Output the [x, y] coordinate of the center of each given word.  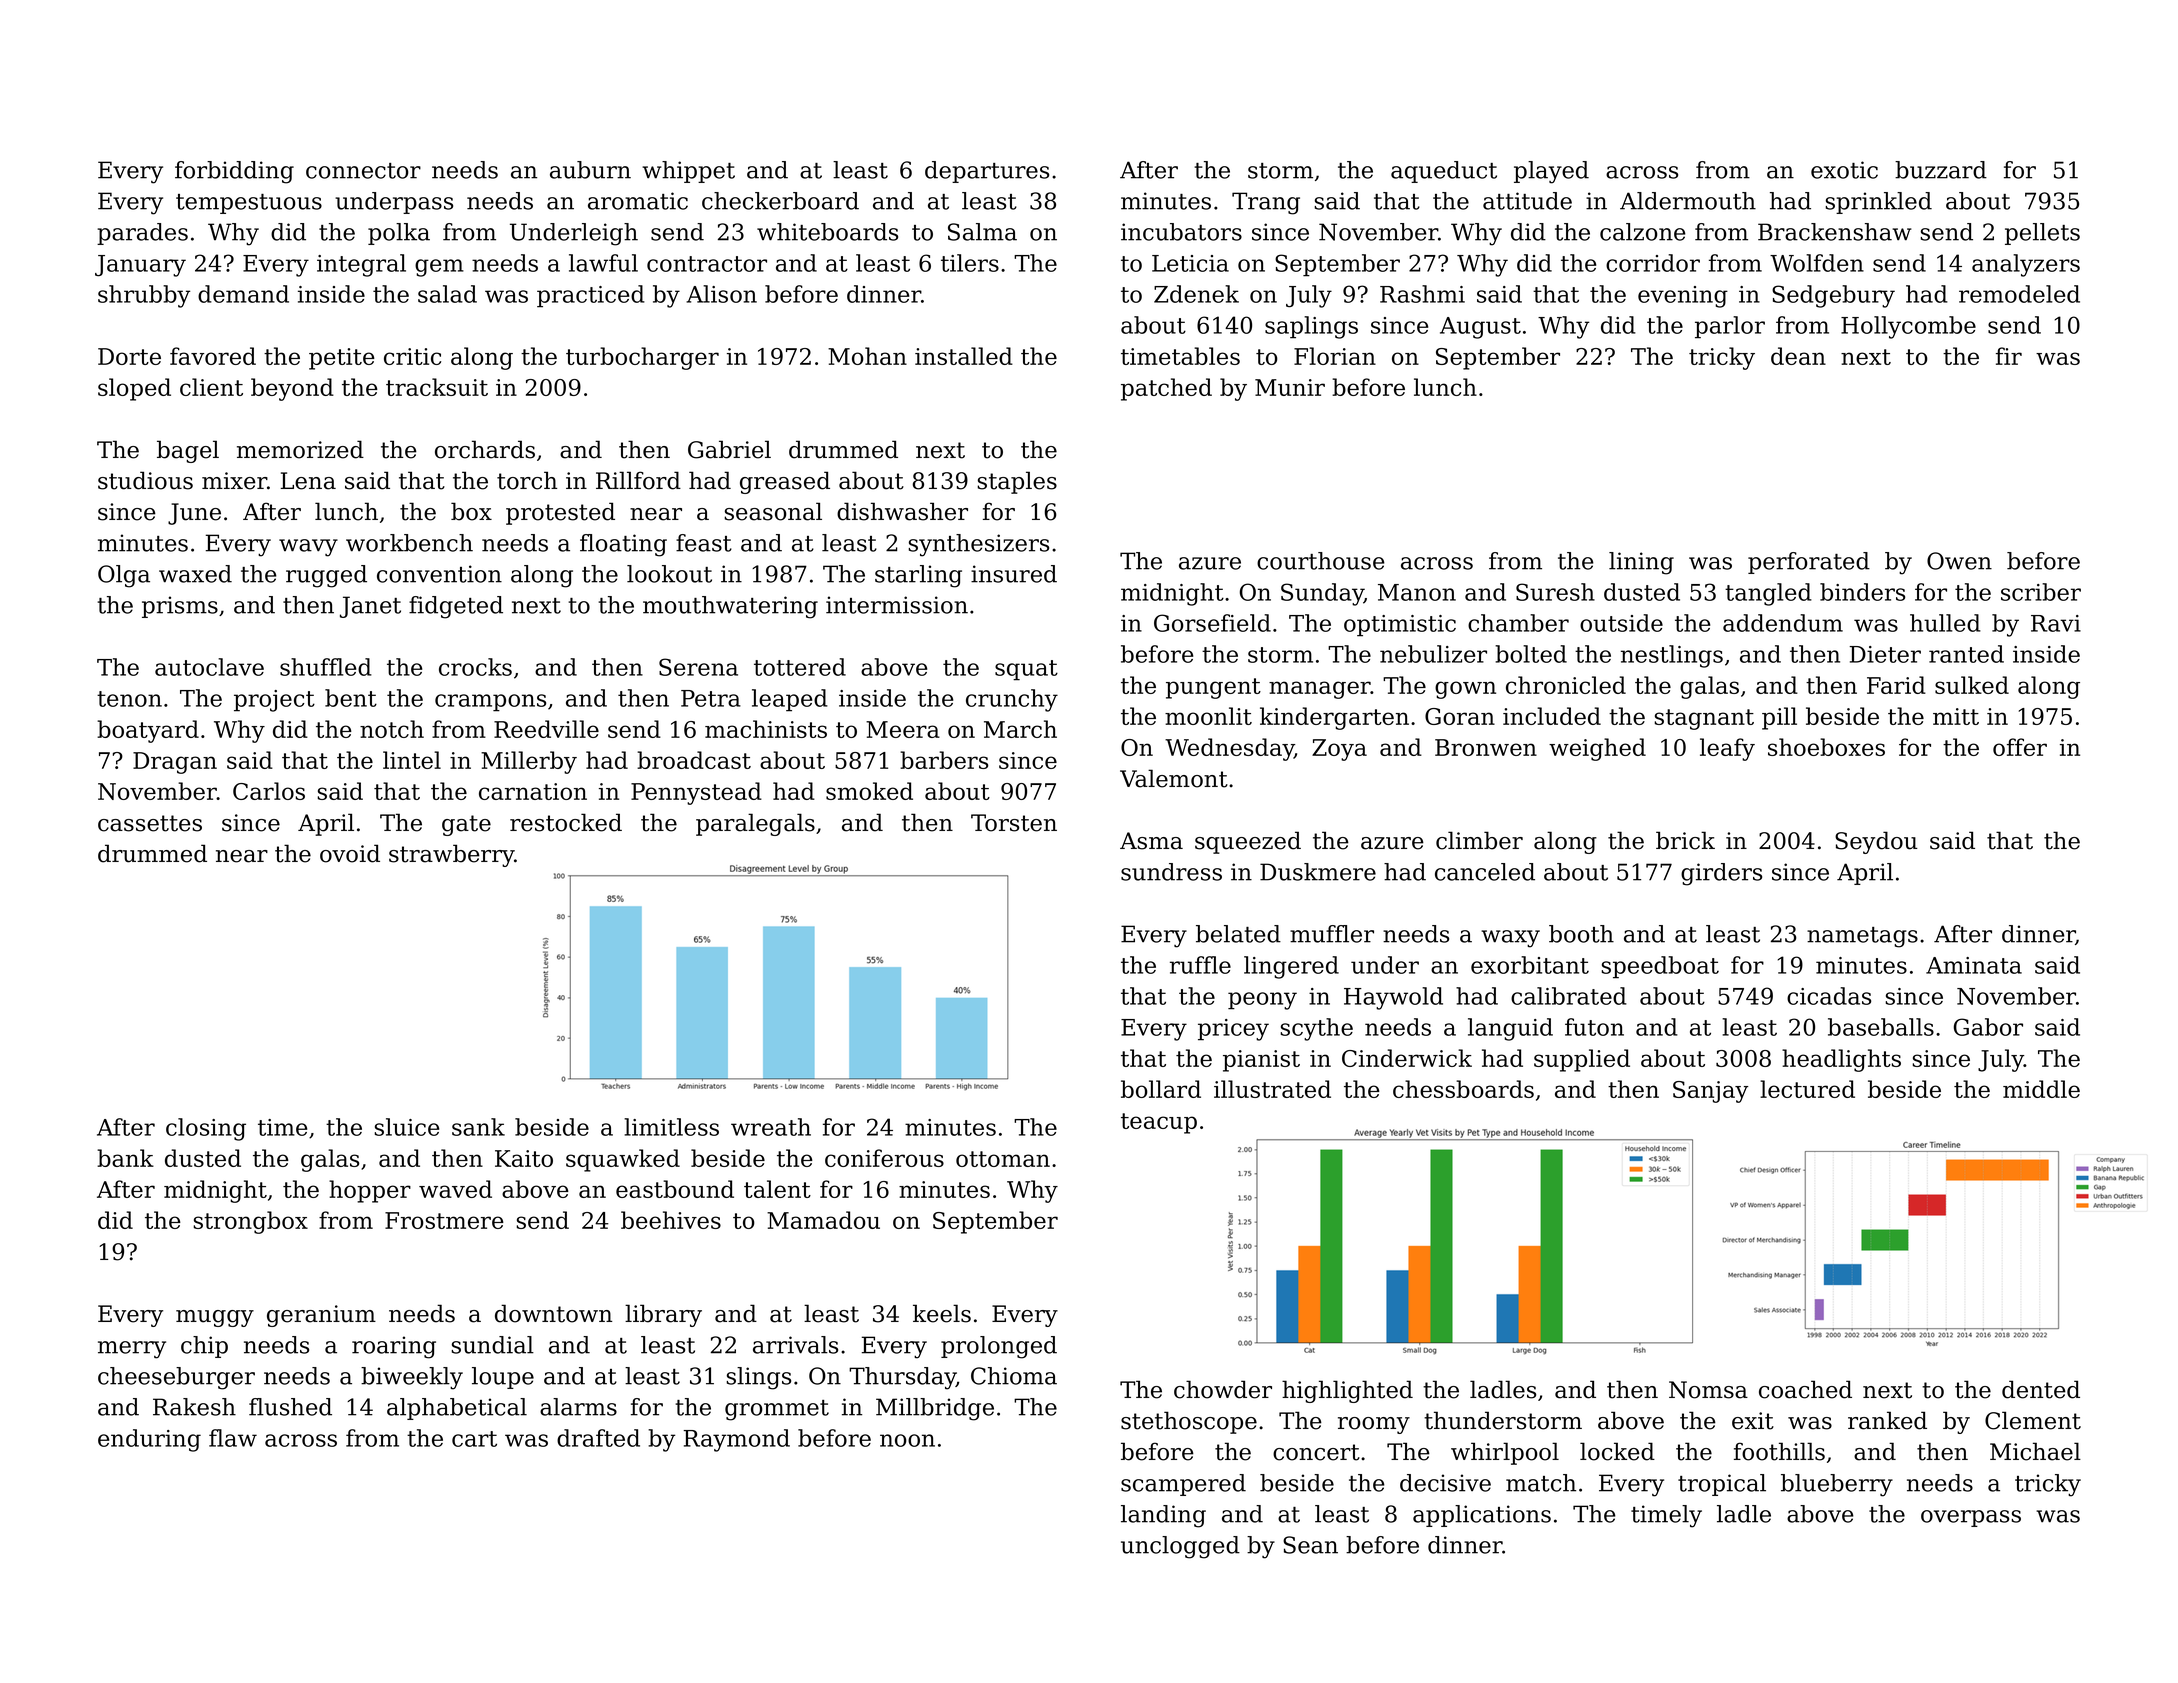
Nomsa [1708, 1390]
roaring [394, 1347]
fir [2009, 356]
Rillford [638, 480]
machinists [766, 729]
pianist [1261, 1061]
